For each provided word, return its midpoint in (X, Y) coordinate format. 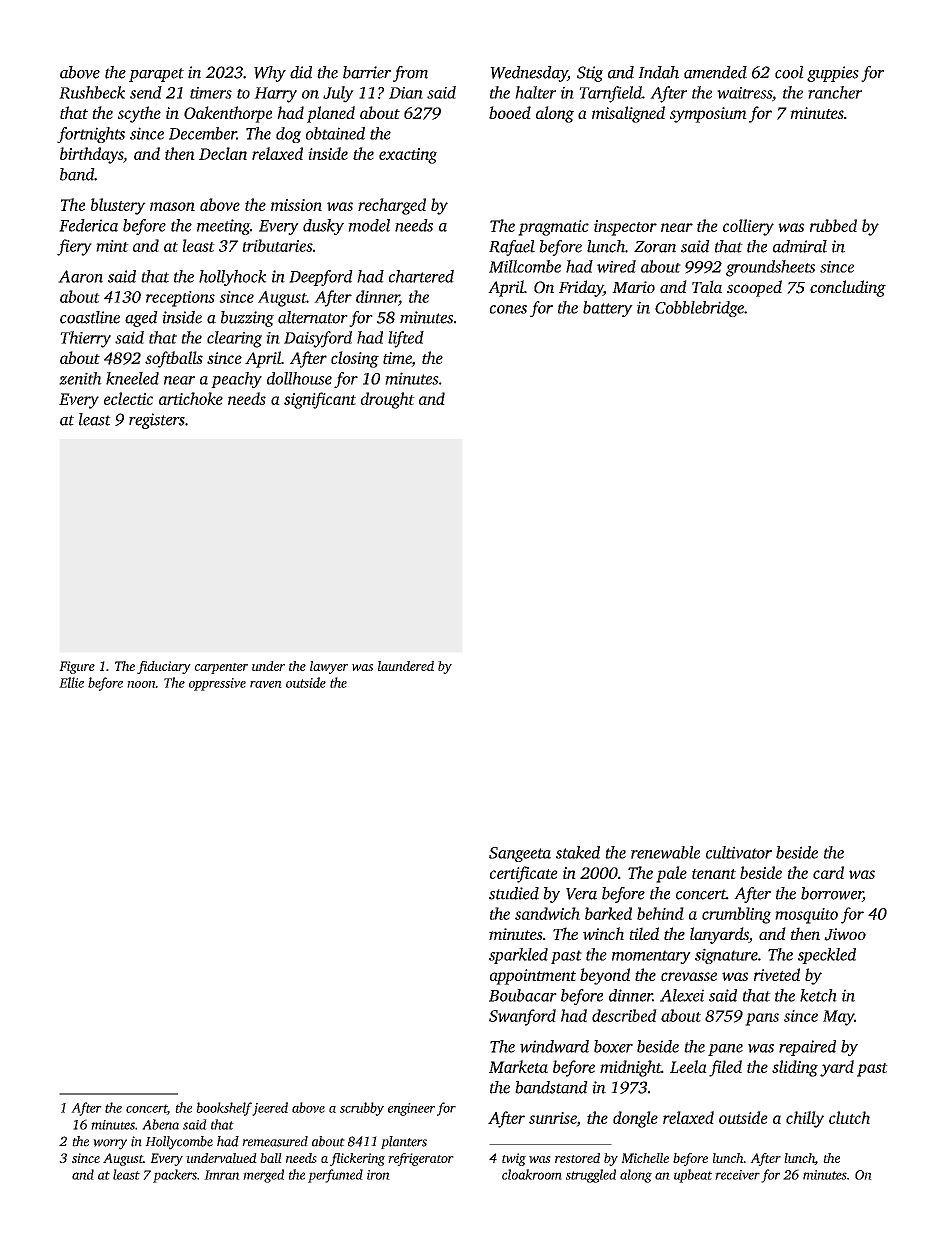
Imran (222, 1175)
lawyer (329, 667)
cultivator (739, 852)
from (410, 74)
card (828, 872)
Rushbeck (92, 92)
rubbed (833, 225)
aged (141, 319)
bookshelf (224, 1109)
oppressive (217, 684)
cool (789, 72)
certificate (524, 874)
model (369, 225)
